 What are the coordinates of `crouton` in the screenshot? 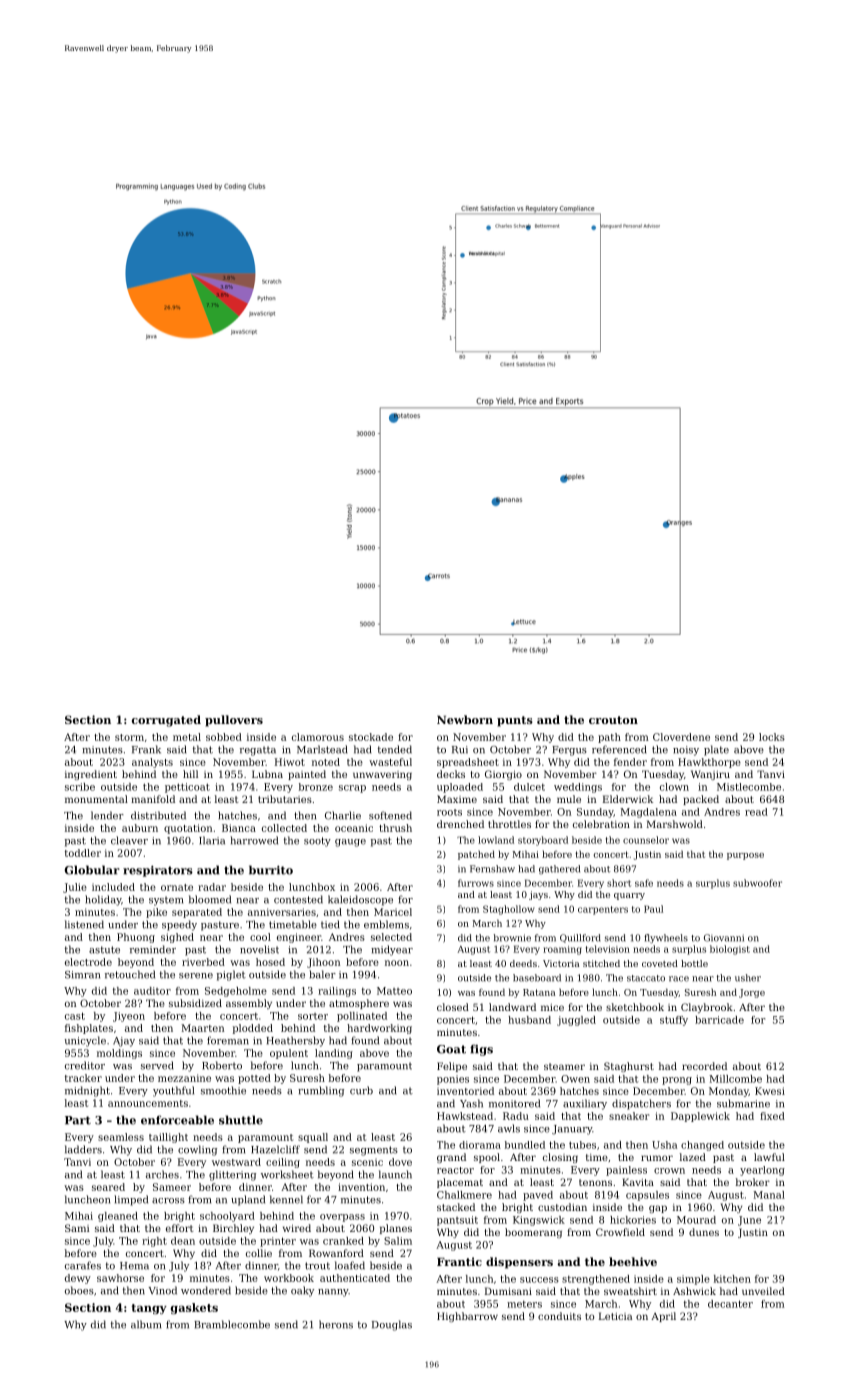 It's located at (613, 720).
